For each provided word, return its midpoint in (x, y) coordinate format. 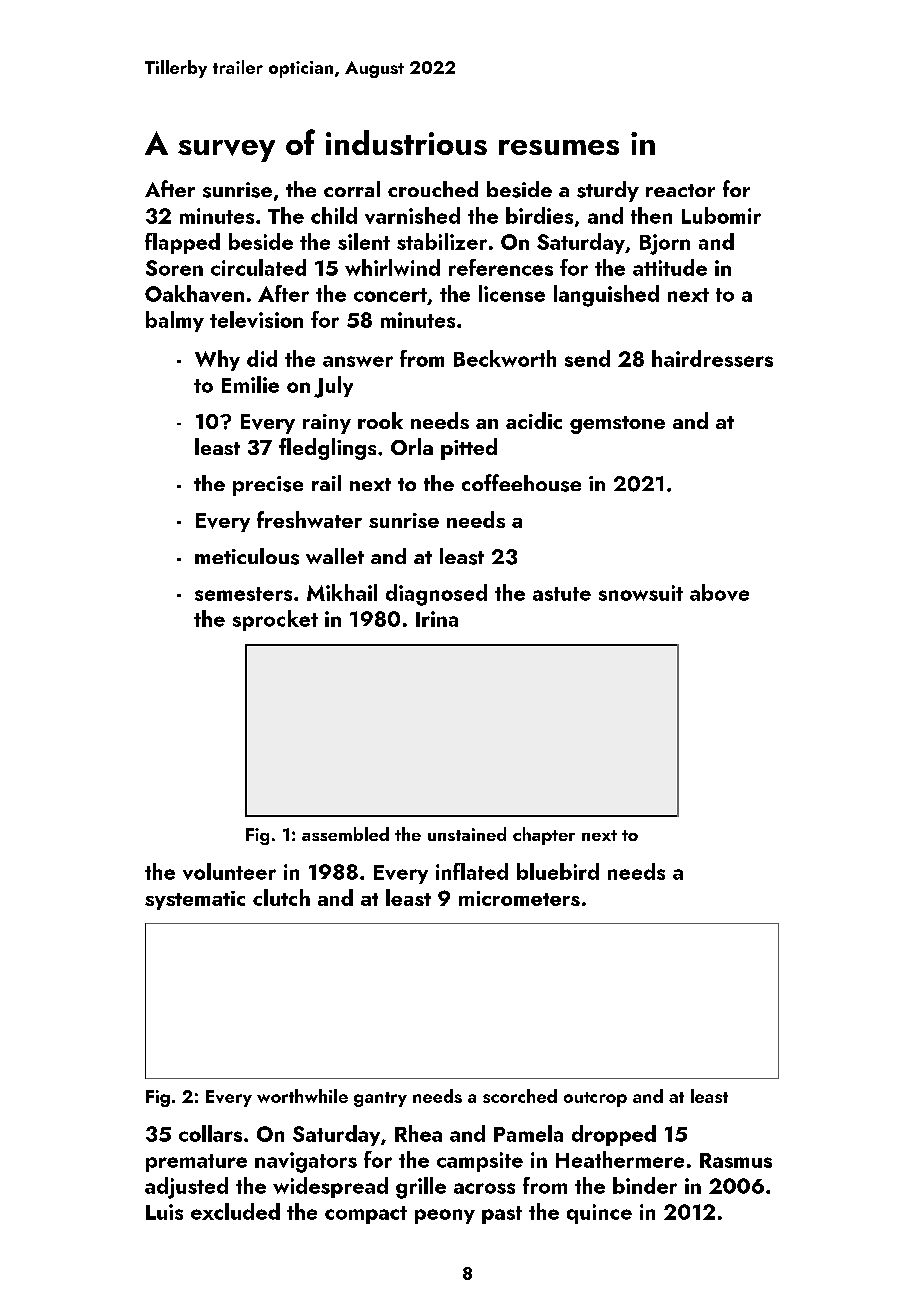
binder (645, 1185)
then (651, 215)
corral (352, 189)
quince (599, 1214)
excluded (235, 1211)
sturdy (608, 191)
